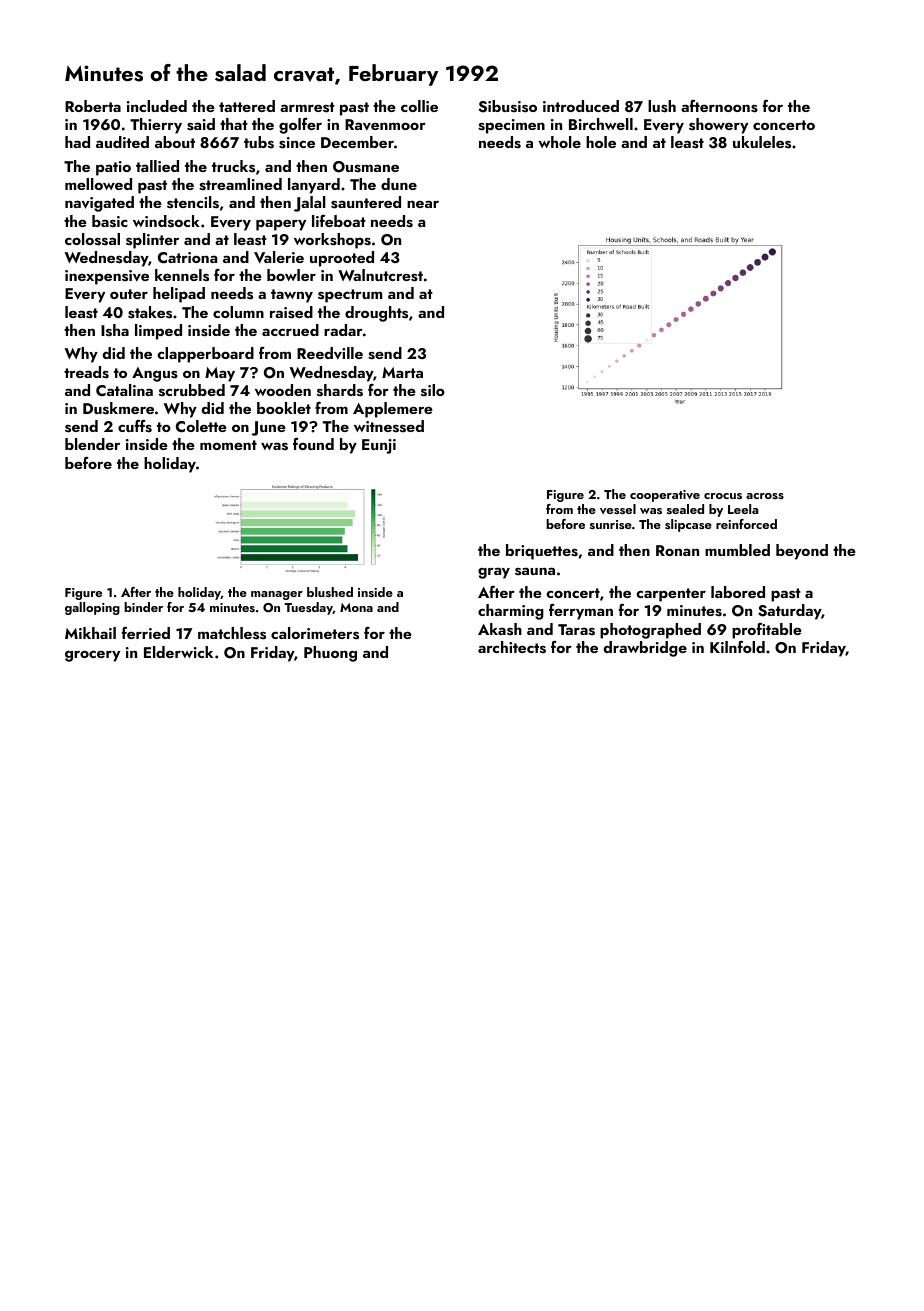  What do you see at coordinates (277, 595) in the screenshot?
I see `manager` at bounding box center [277, 595].
